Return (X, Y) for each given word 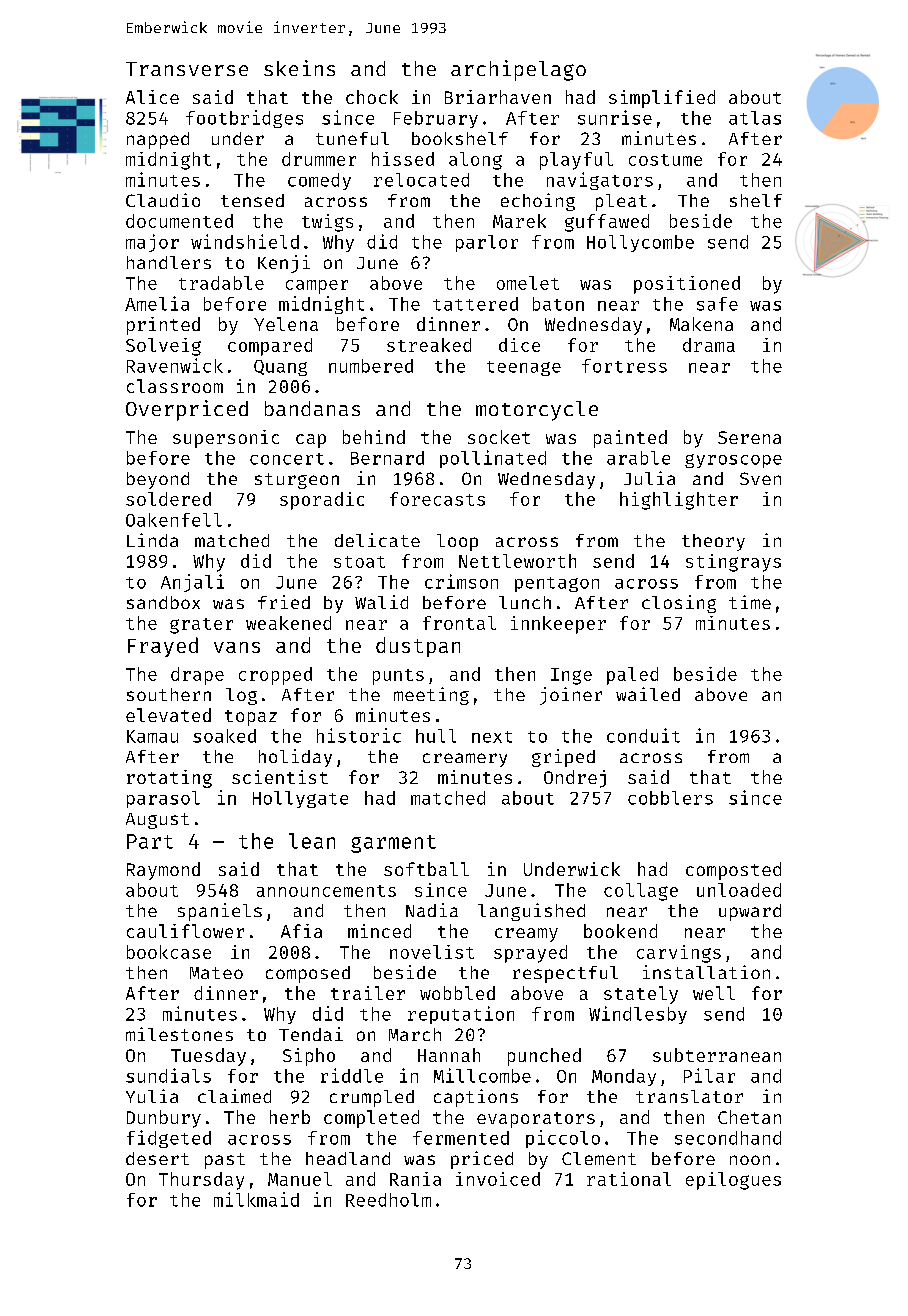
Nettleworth (517, 561)
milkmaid (256, 1199)
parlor (487, 243)
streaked (429, 345)
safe (717, 304)
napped (158, 140)
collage (641, 892)
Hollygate (300, 799)
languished (531, 912)
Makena (701, 324)
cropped (275, 676)
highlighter (679, 501)
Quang (280, 368)
